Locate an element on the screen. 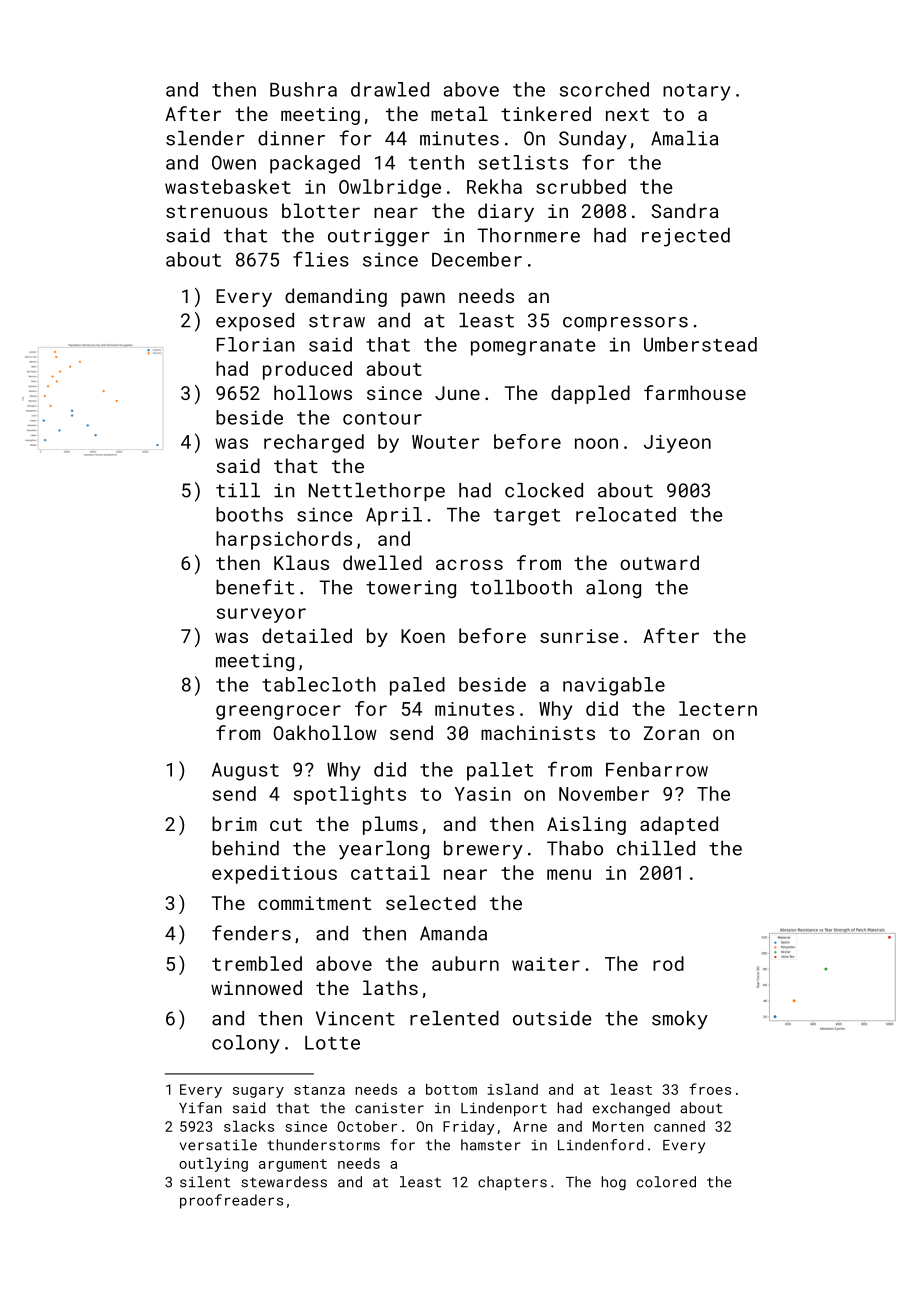 The width and height of the screenshot is (924, 1311). dinner is located at coordinates (291, 138).
